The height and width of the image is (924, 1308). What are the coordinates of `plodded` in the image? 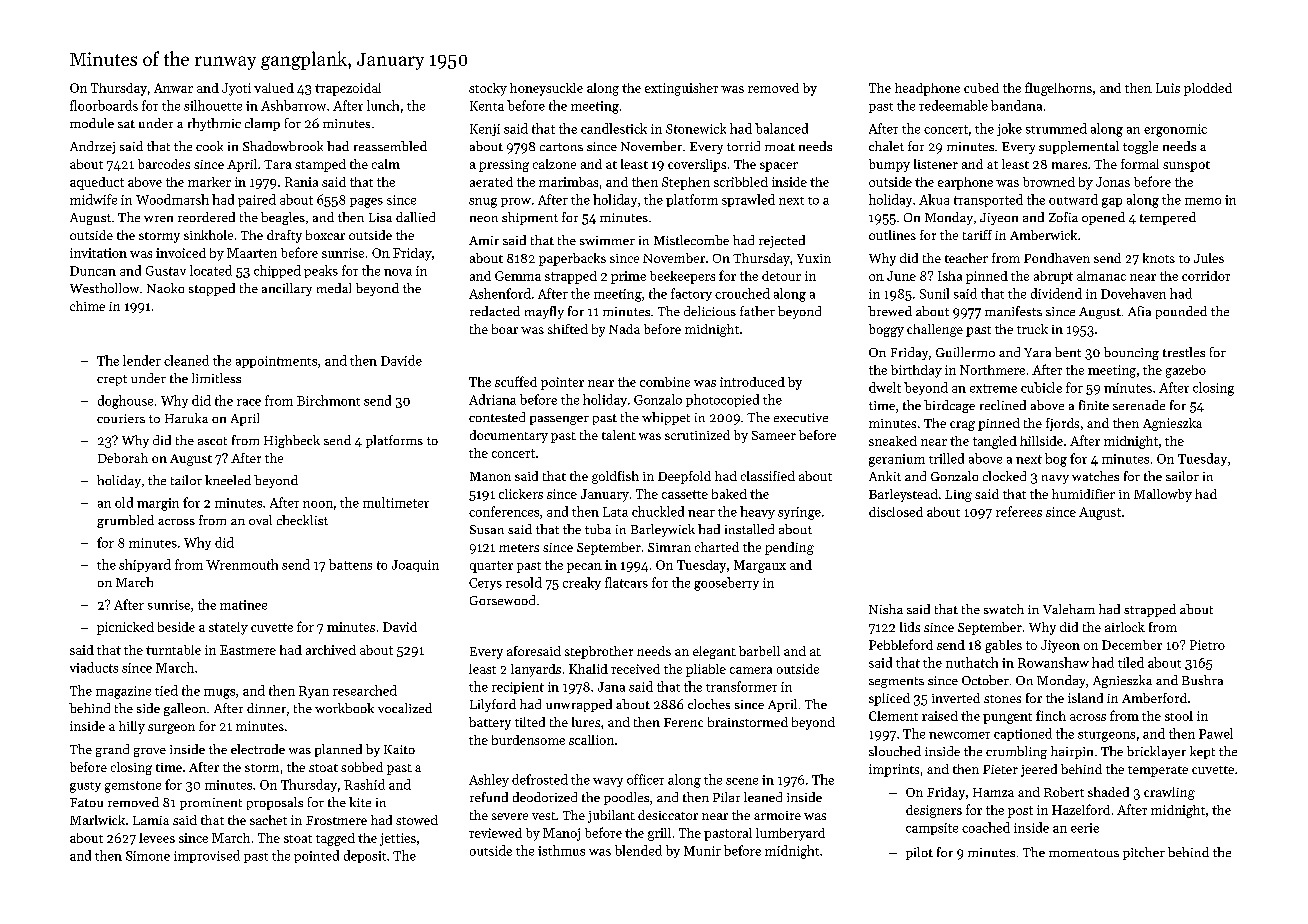 It's located at (1208, 89).
